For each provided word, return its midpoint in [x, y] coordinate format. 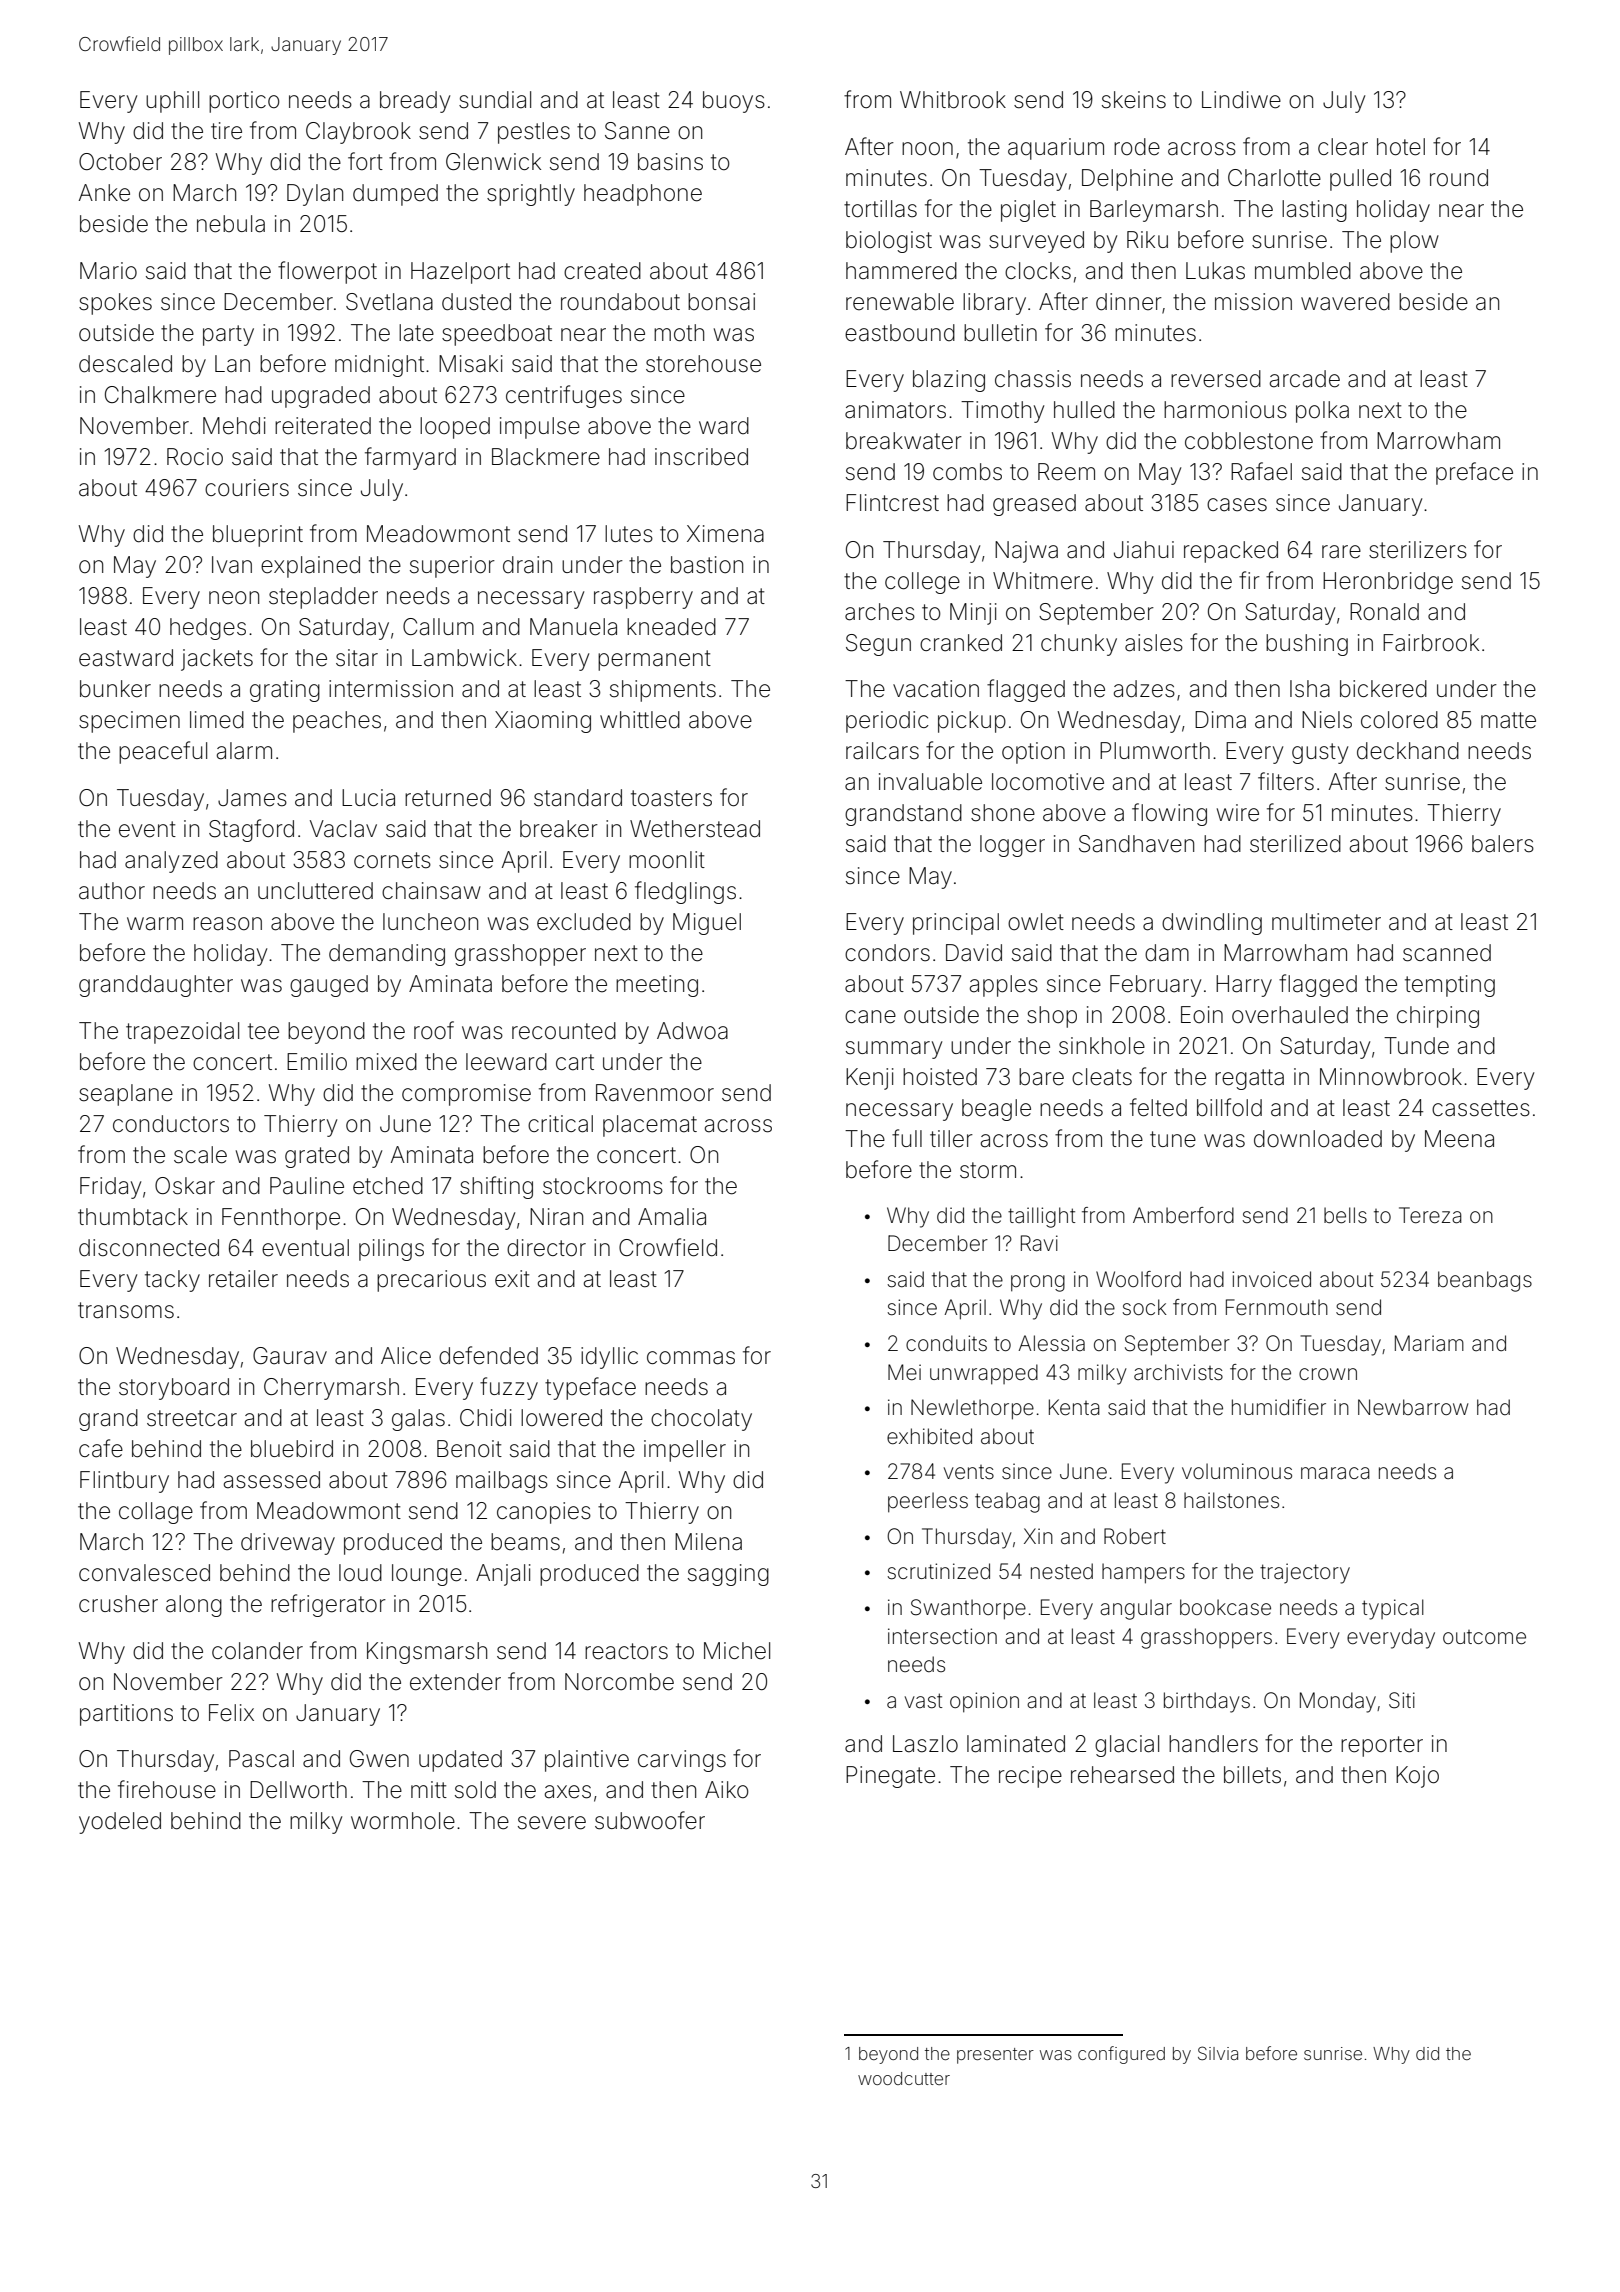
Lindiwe [1241, 100]
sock [1145, 1307]
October [120, 162]
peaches [337, 722]
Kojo [1417, 1777]
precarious [431, 1281]
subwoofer [650, 1820]
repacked [1231, 552]
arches [880, 612]
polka [1322, 412]
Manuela [573, 627]
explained [310, 567]
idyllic [609, 1358]
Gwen [379, 1759]
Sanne [637, 131]
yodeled [120, 1823]
